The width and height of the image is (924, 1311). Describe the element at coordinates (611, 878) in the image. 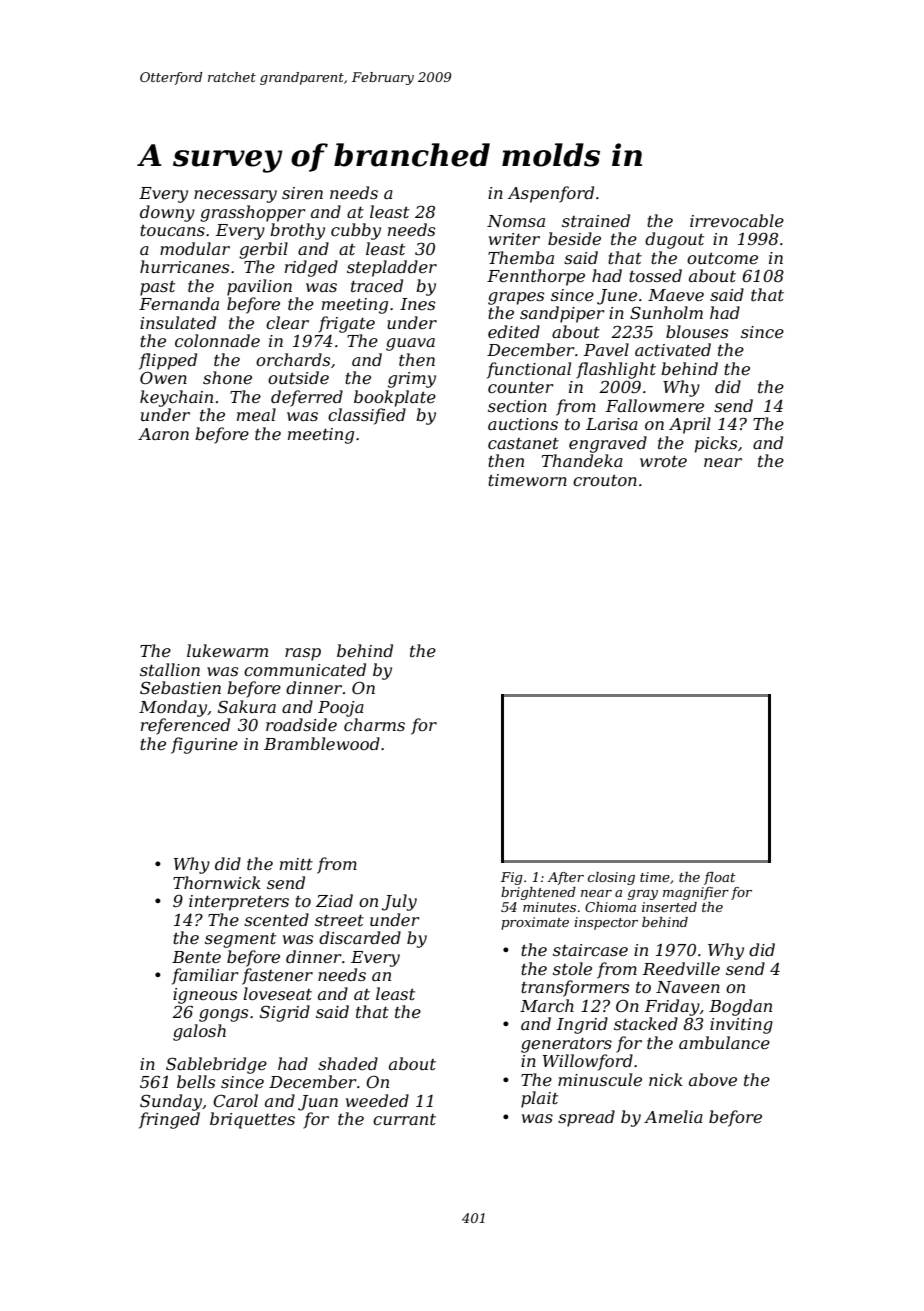

I see `closing` at that location.
